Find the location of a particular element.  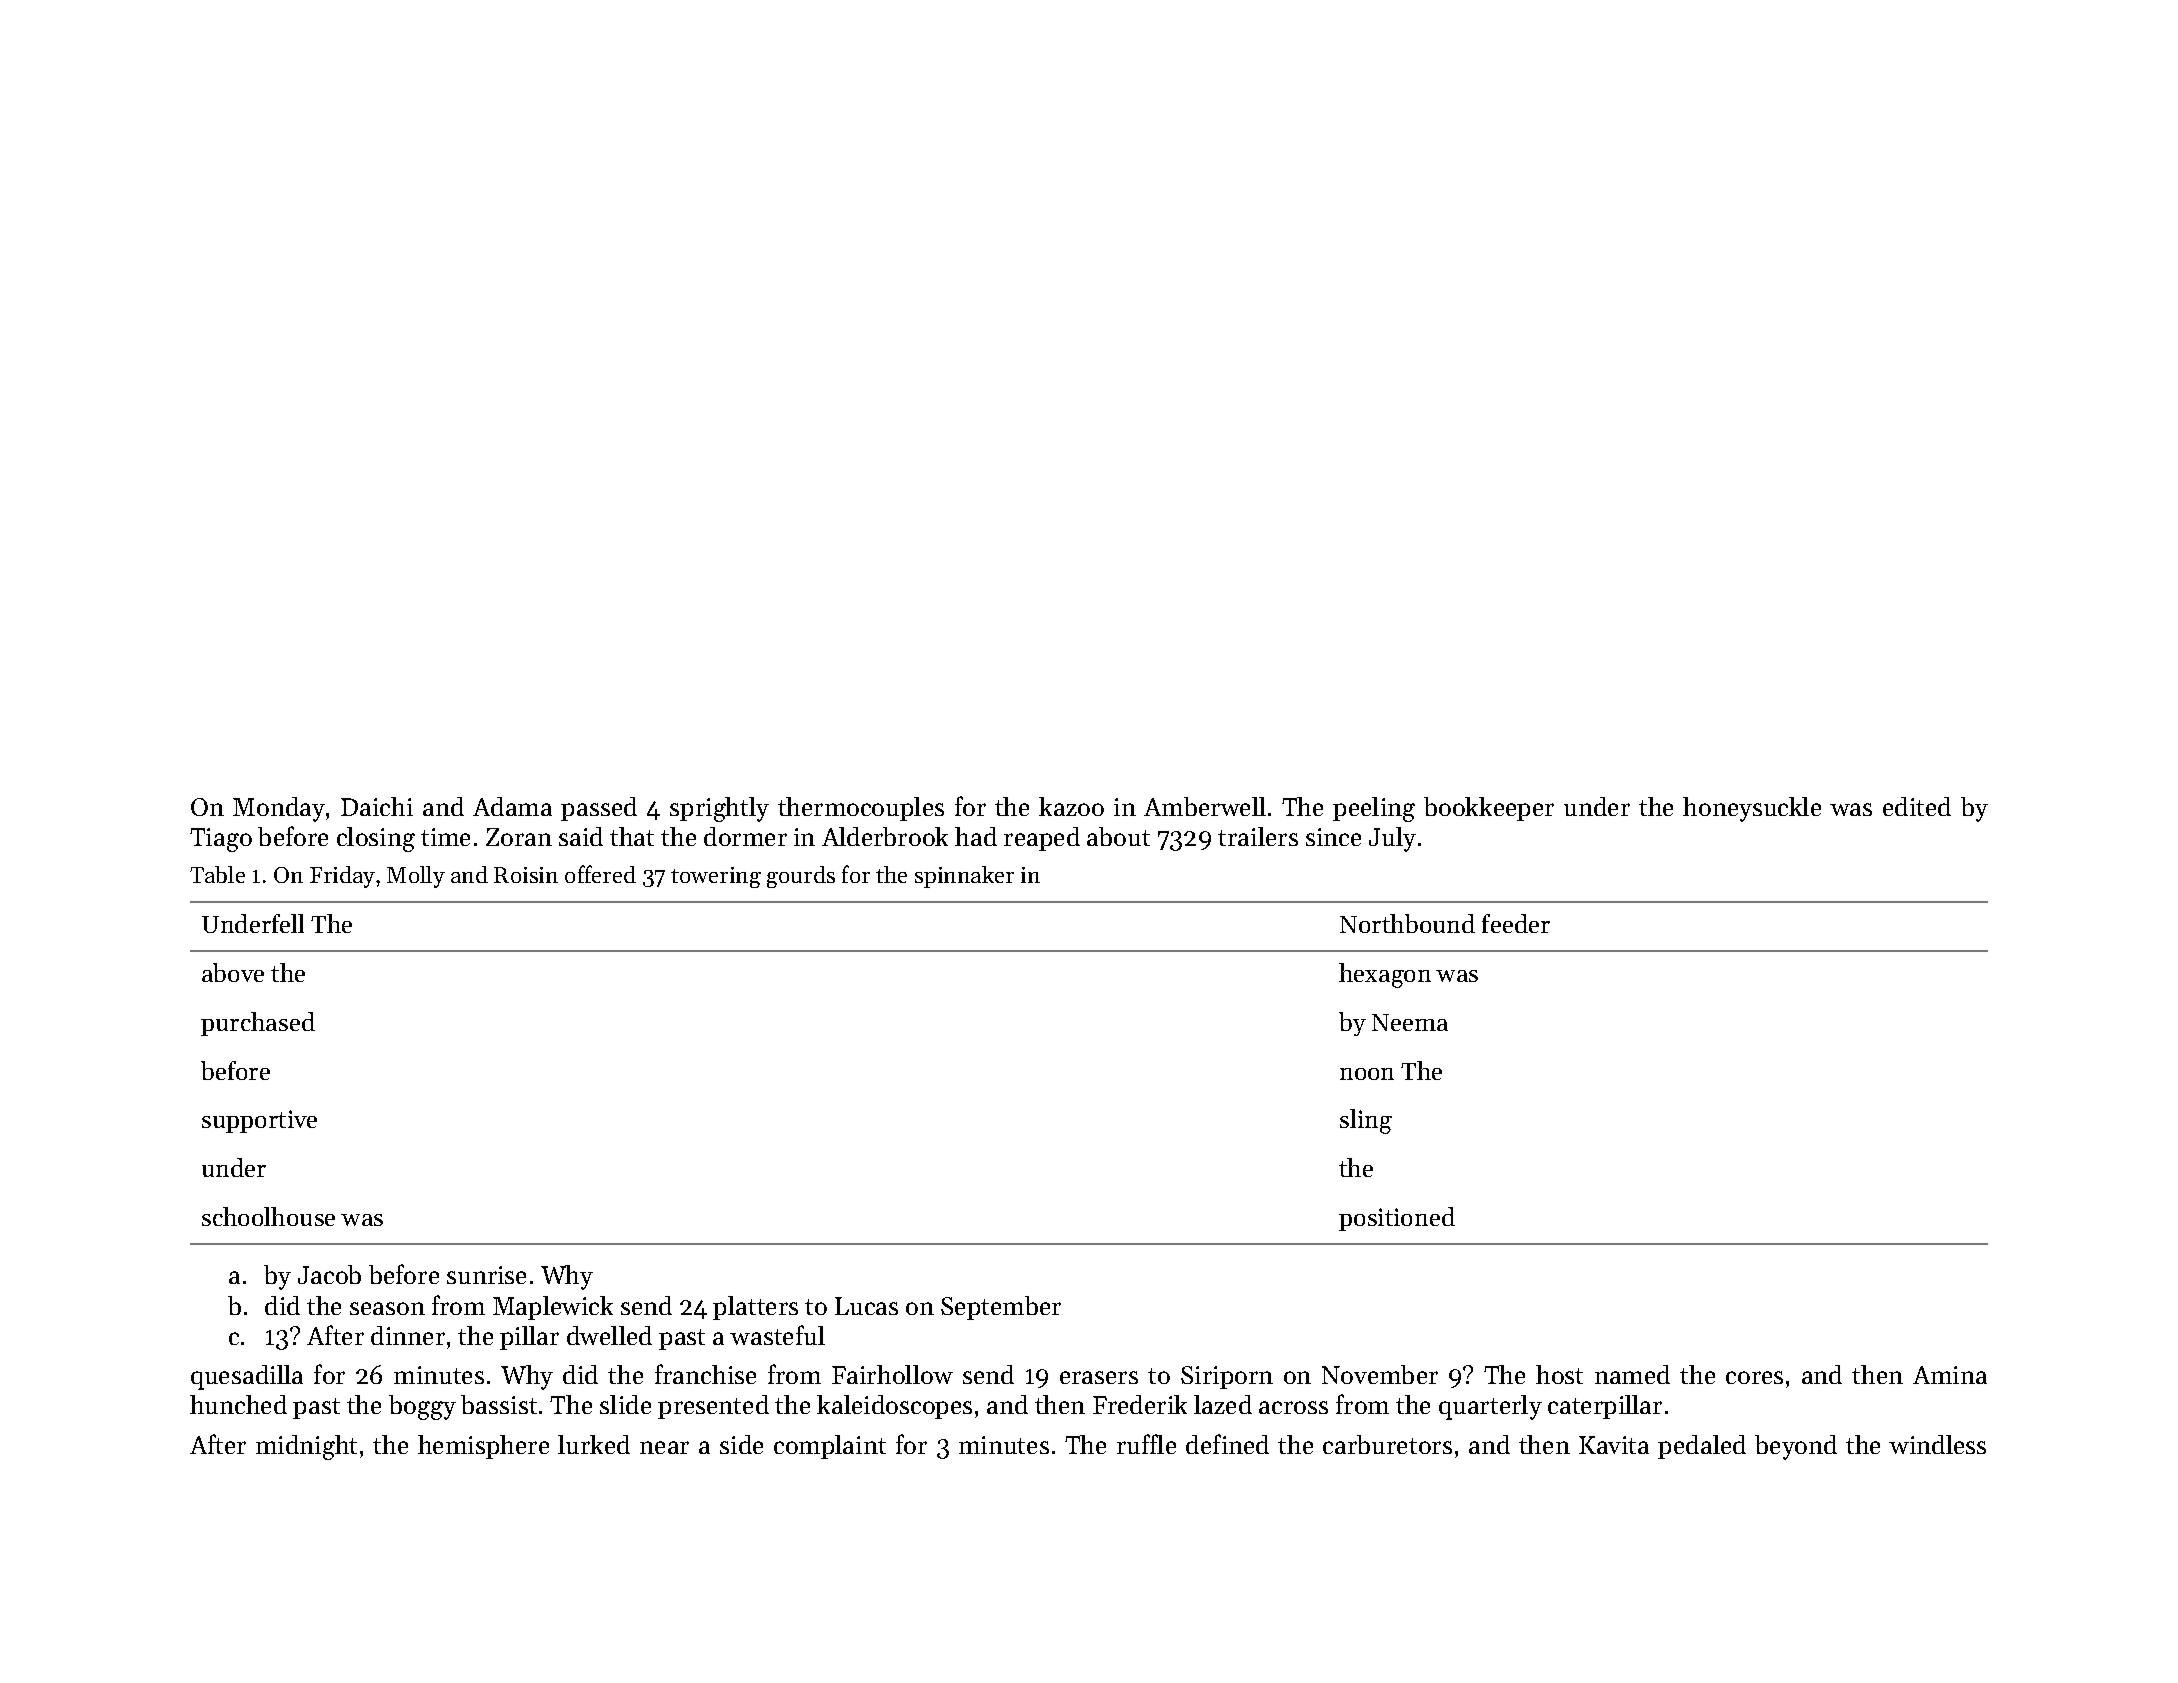

positioned is located at coordinates (1397, 1219).
